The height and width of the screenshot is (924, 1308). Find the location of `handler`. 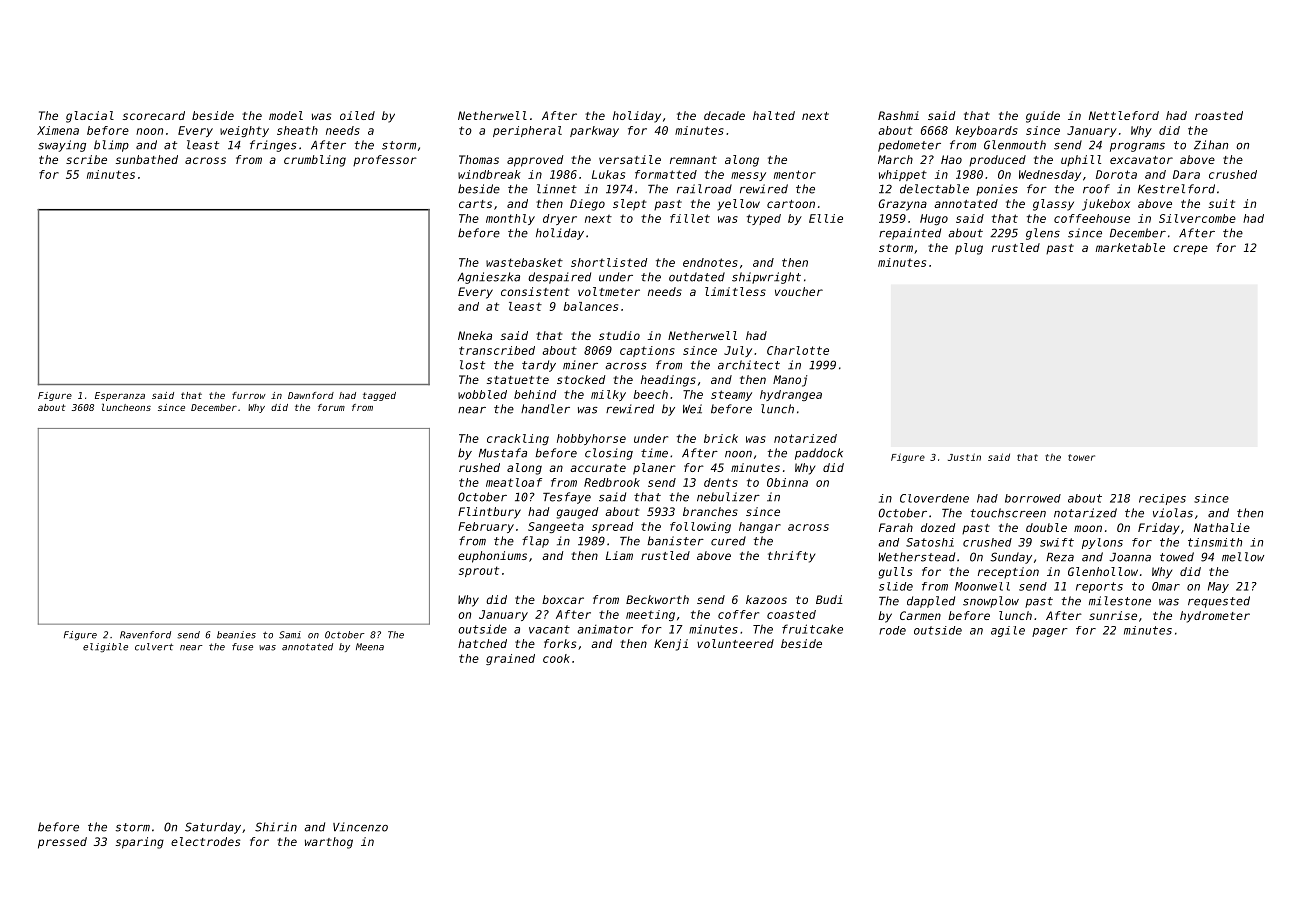

handler is located at coordinates (545, 409).
